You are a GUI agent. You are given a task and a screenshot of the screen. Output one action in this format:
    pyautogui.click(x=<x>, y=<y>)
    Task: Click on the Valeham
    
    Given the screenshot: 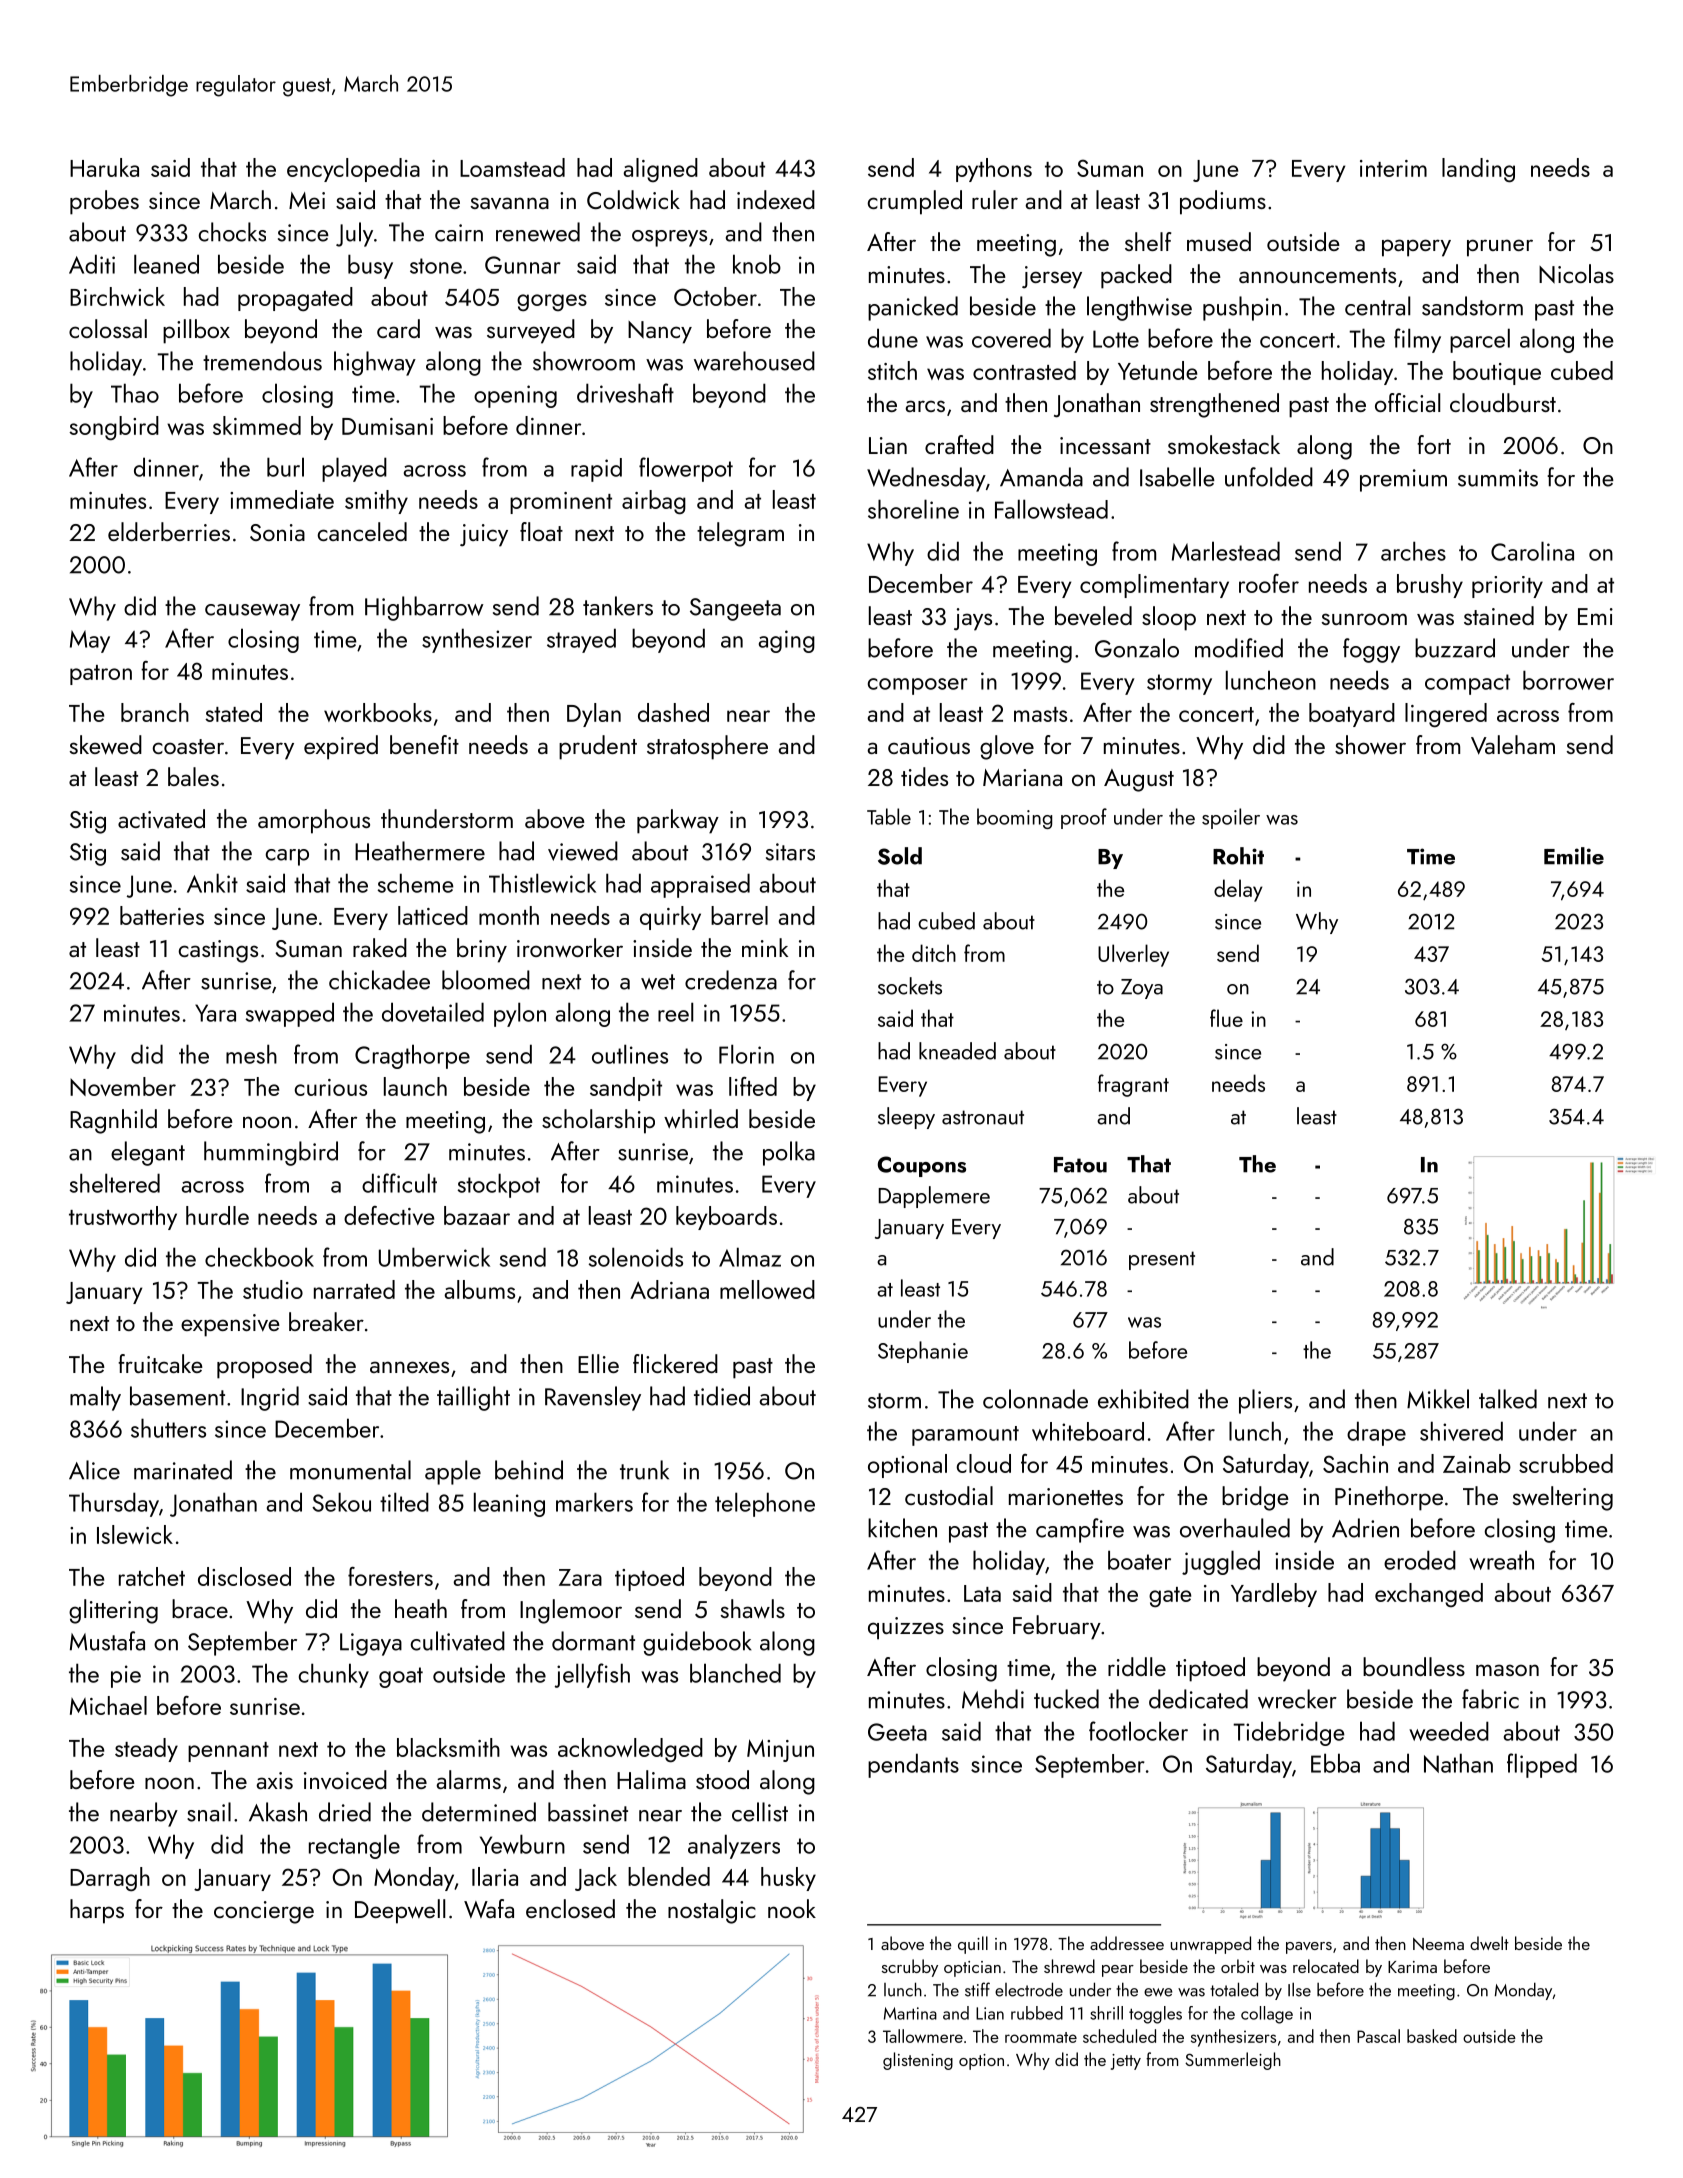 What is the action you would take?
    pyautogui.click(x=1513, y=745)
